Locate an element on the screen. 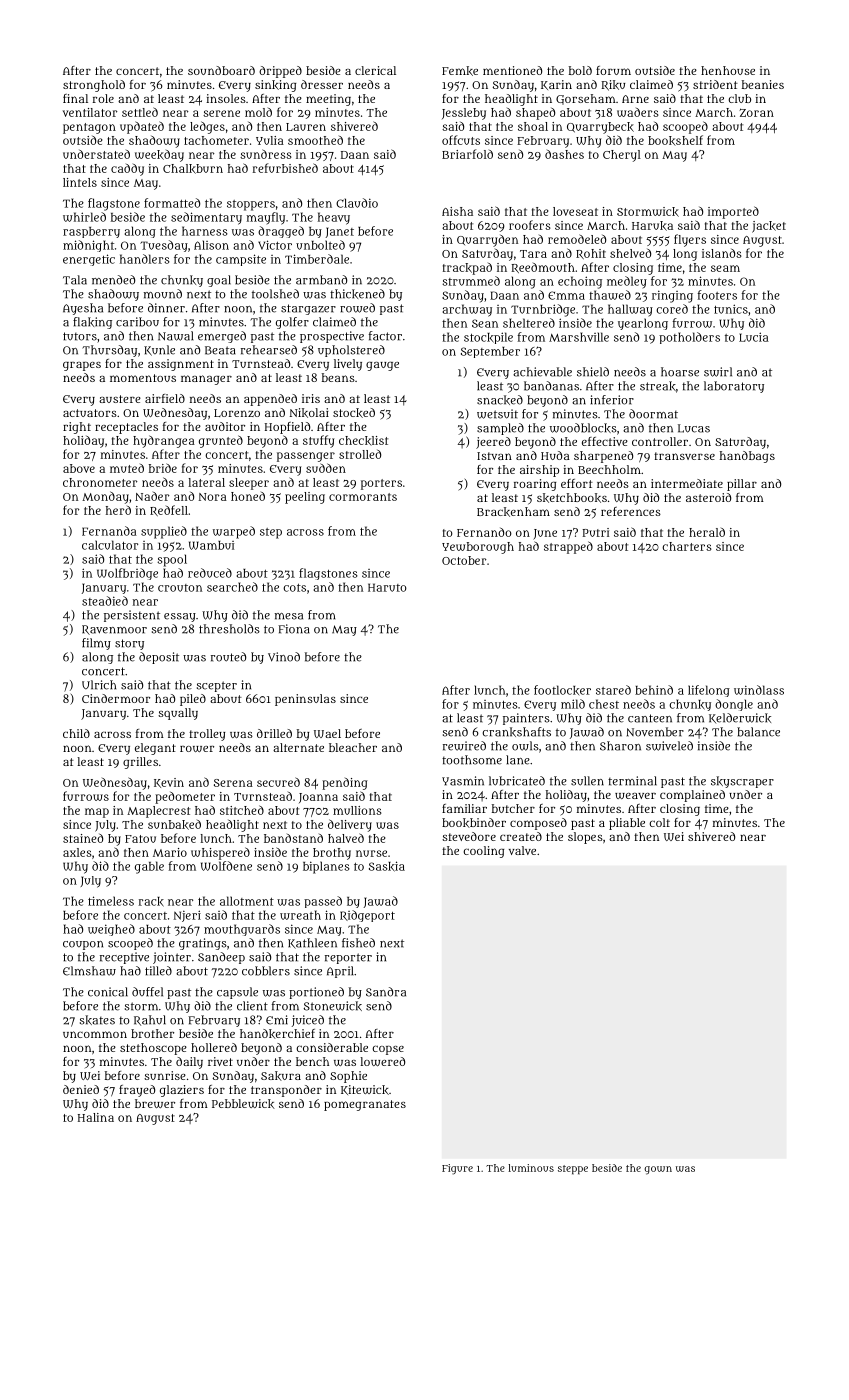 The image size is (849, 1400). grunted is located at coordinates (221, 441).
